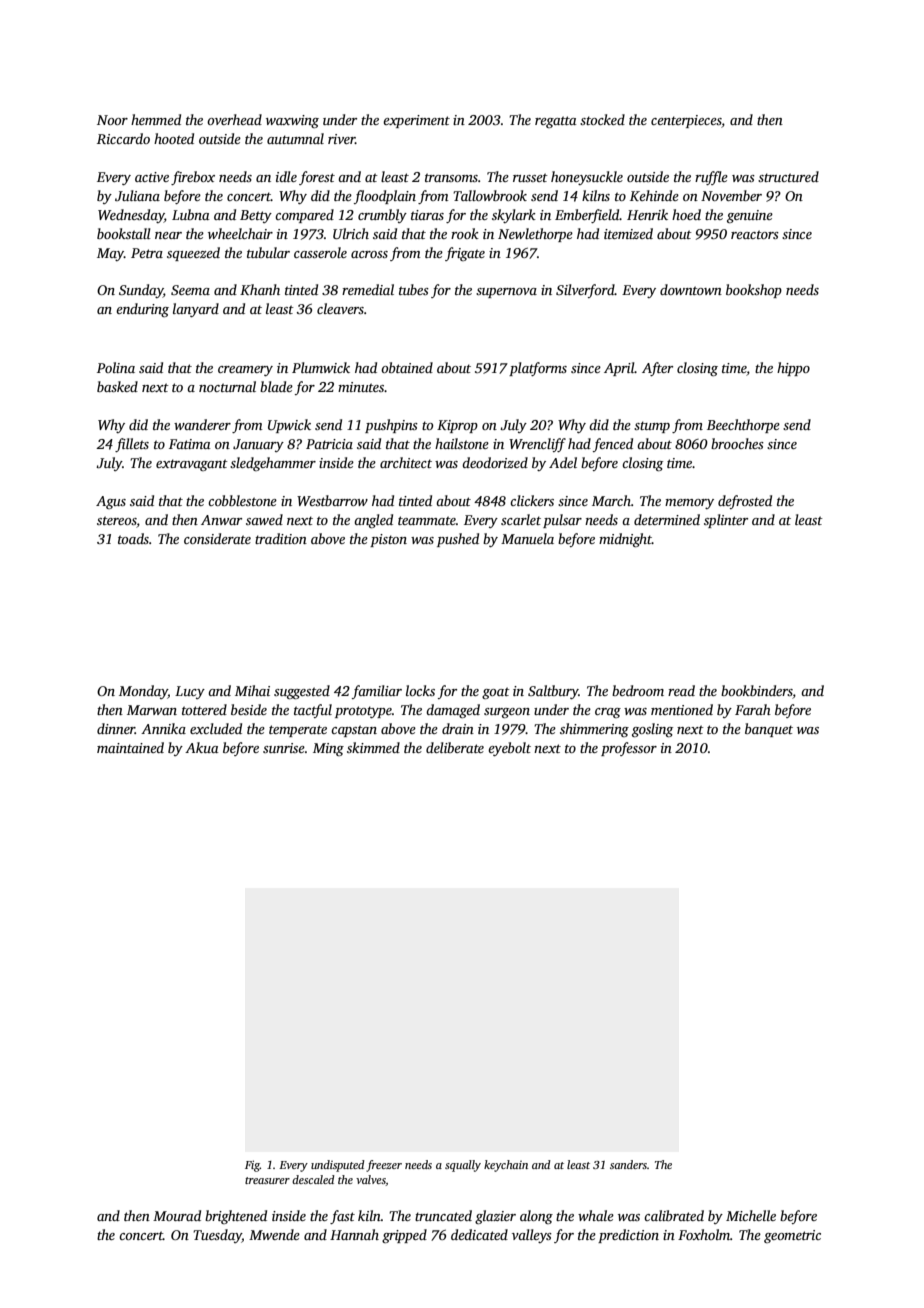  What do you see at coordinates (391, 426) in the page?
I see `pushpins` at bounding box center [391, 426].
